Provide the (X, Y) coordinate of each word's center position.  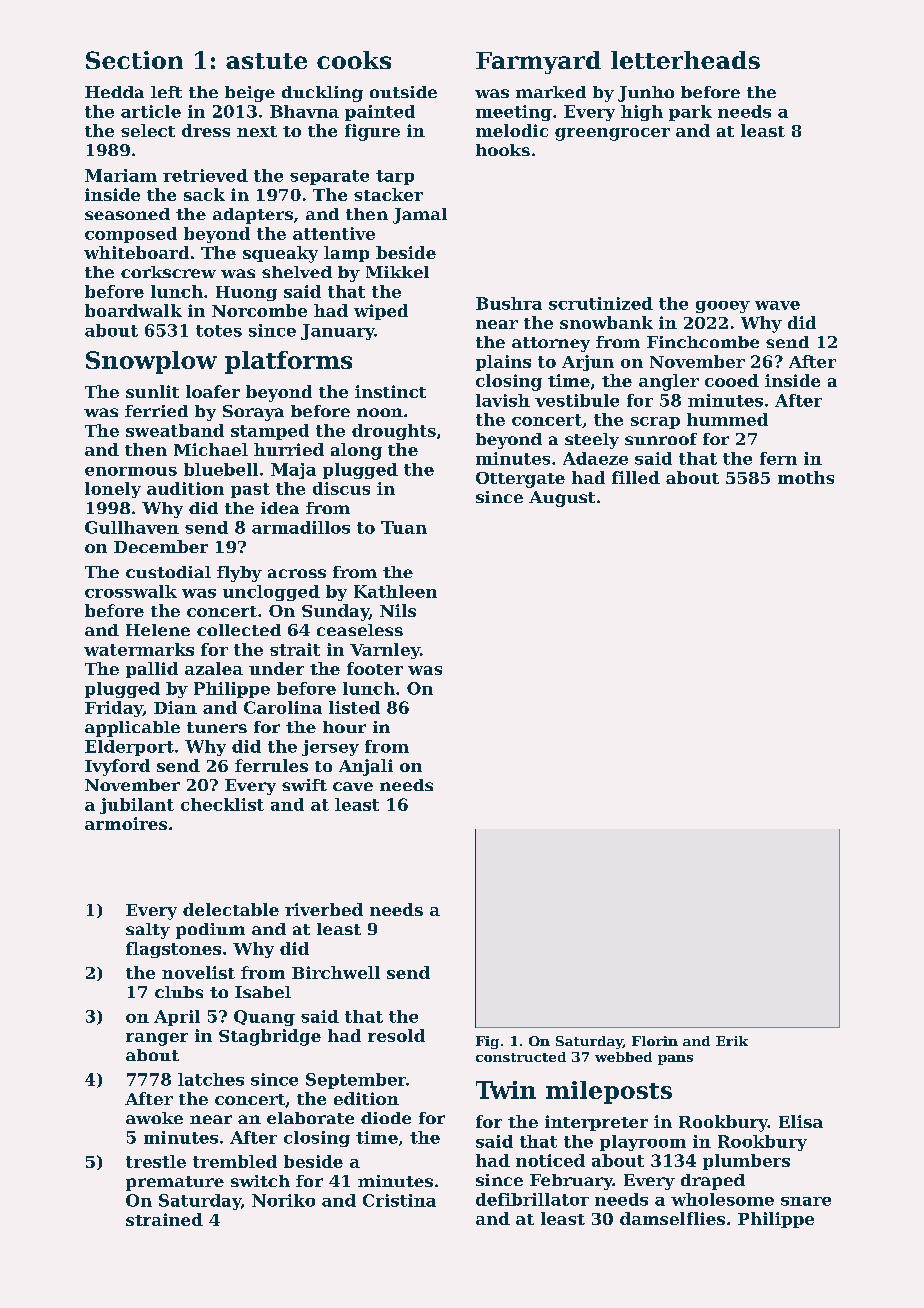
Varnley (385, 651)
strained (164, 1219)
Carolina (283, 707)
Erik (732, 1041)
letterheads (685, 60)
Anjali (366, 767)
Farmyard (538, 62)
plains (503, 363)
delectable (231, 909)
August (562, 499)
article (151, 111)
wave (777, 305)
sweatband (175, 430)
